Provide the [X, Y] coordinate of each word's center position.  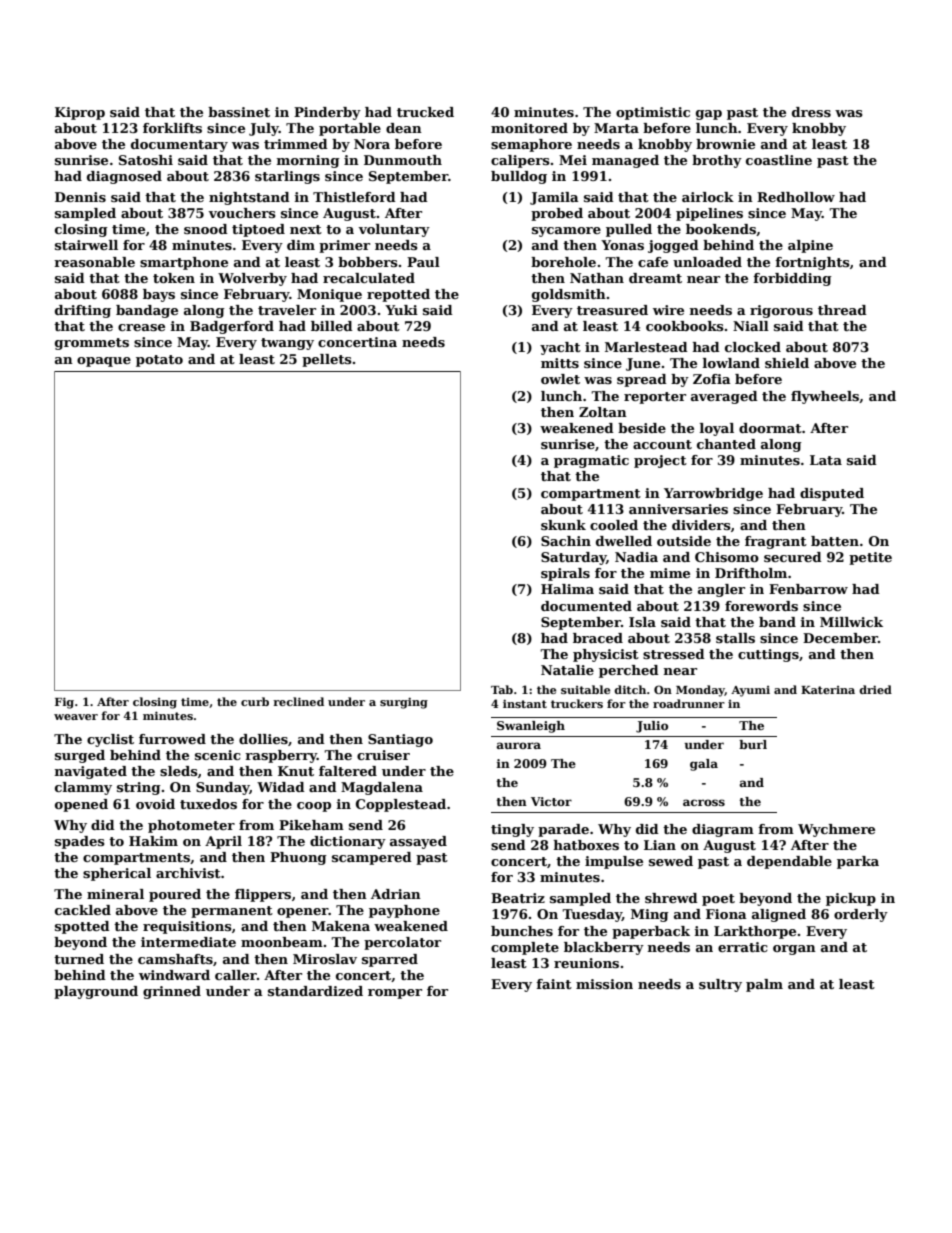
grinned [172, 992]
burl [753, 744]
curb [255, 701]
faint [554, 984]
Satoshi [146, 160]
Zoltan [603, 412]
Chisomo [727, 557]
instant [525, 703]
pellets [327, 360]
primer [344, 246]
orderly [861, 915]
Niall [751, 326]
